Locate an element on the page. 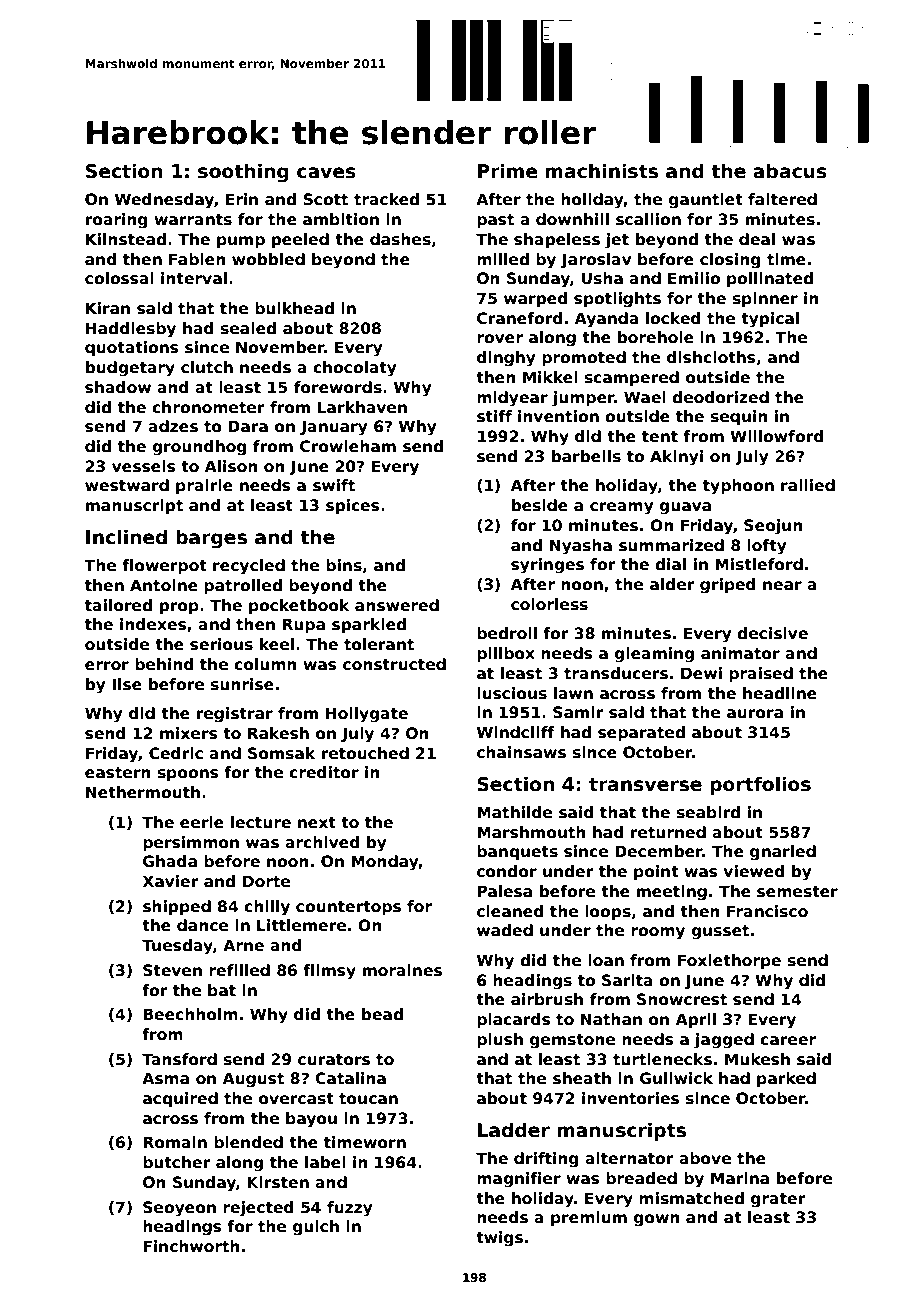 The image size is (924, 1308). Steven is located at coordinates (172, 970).
